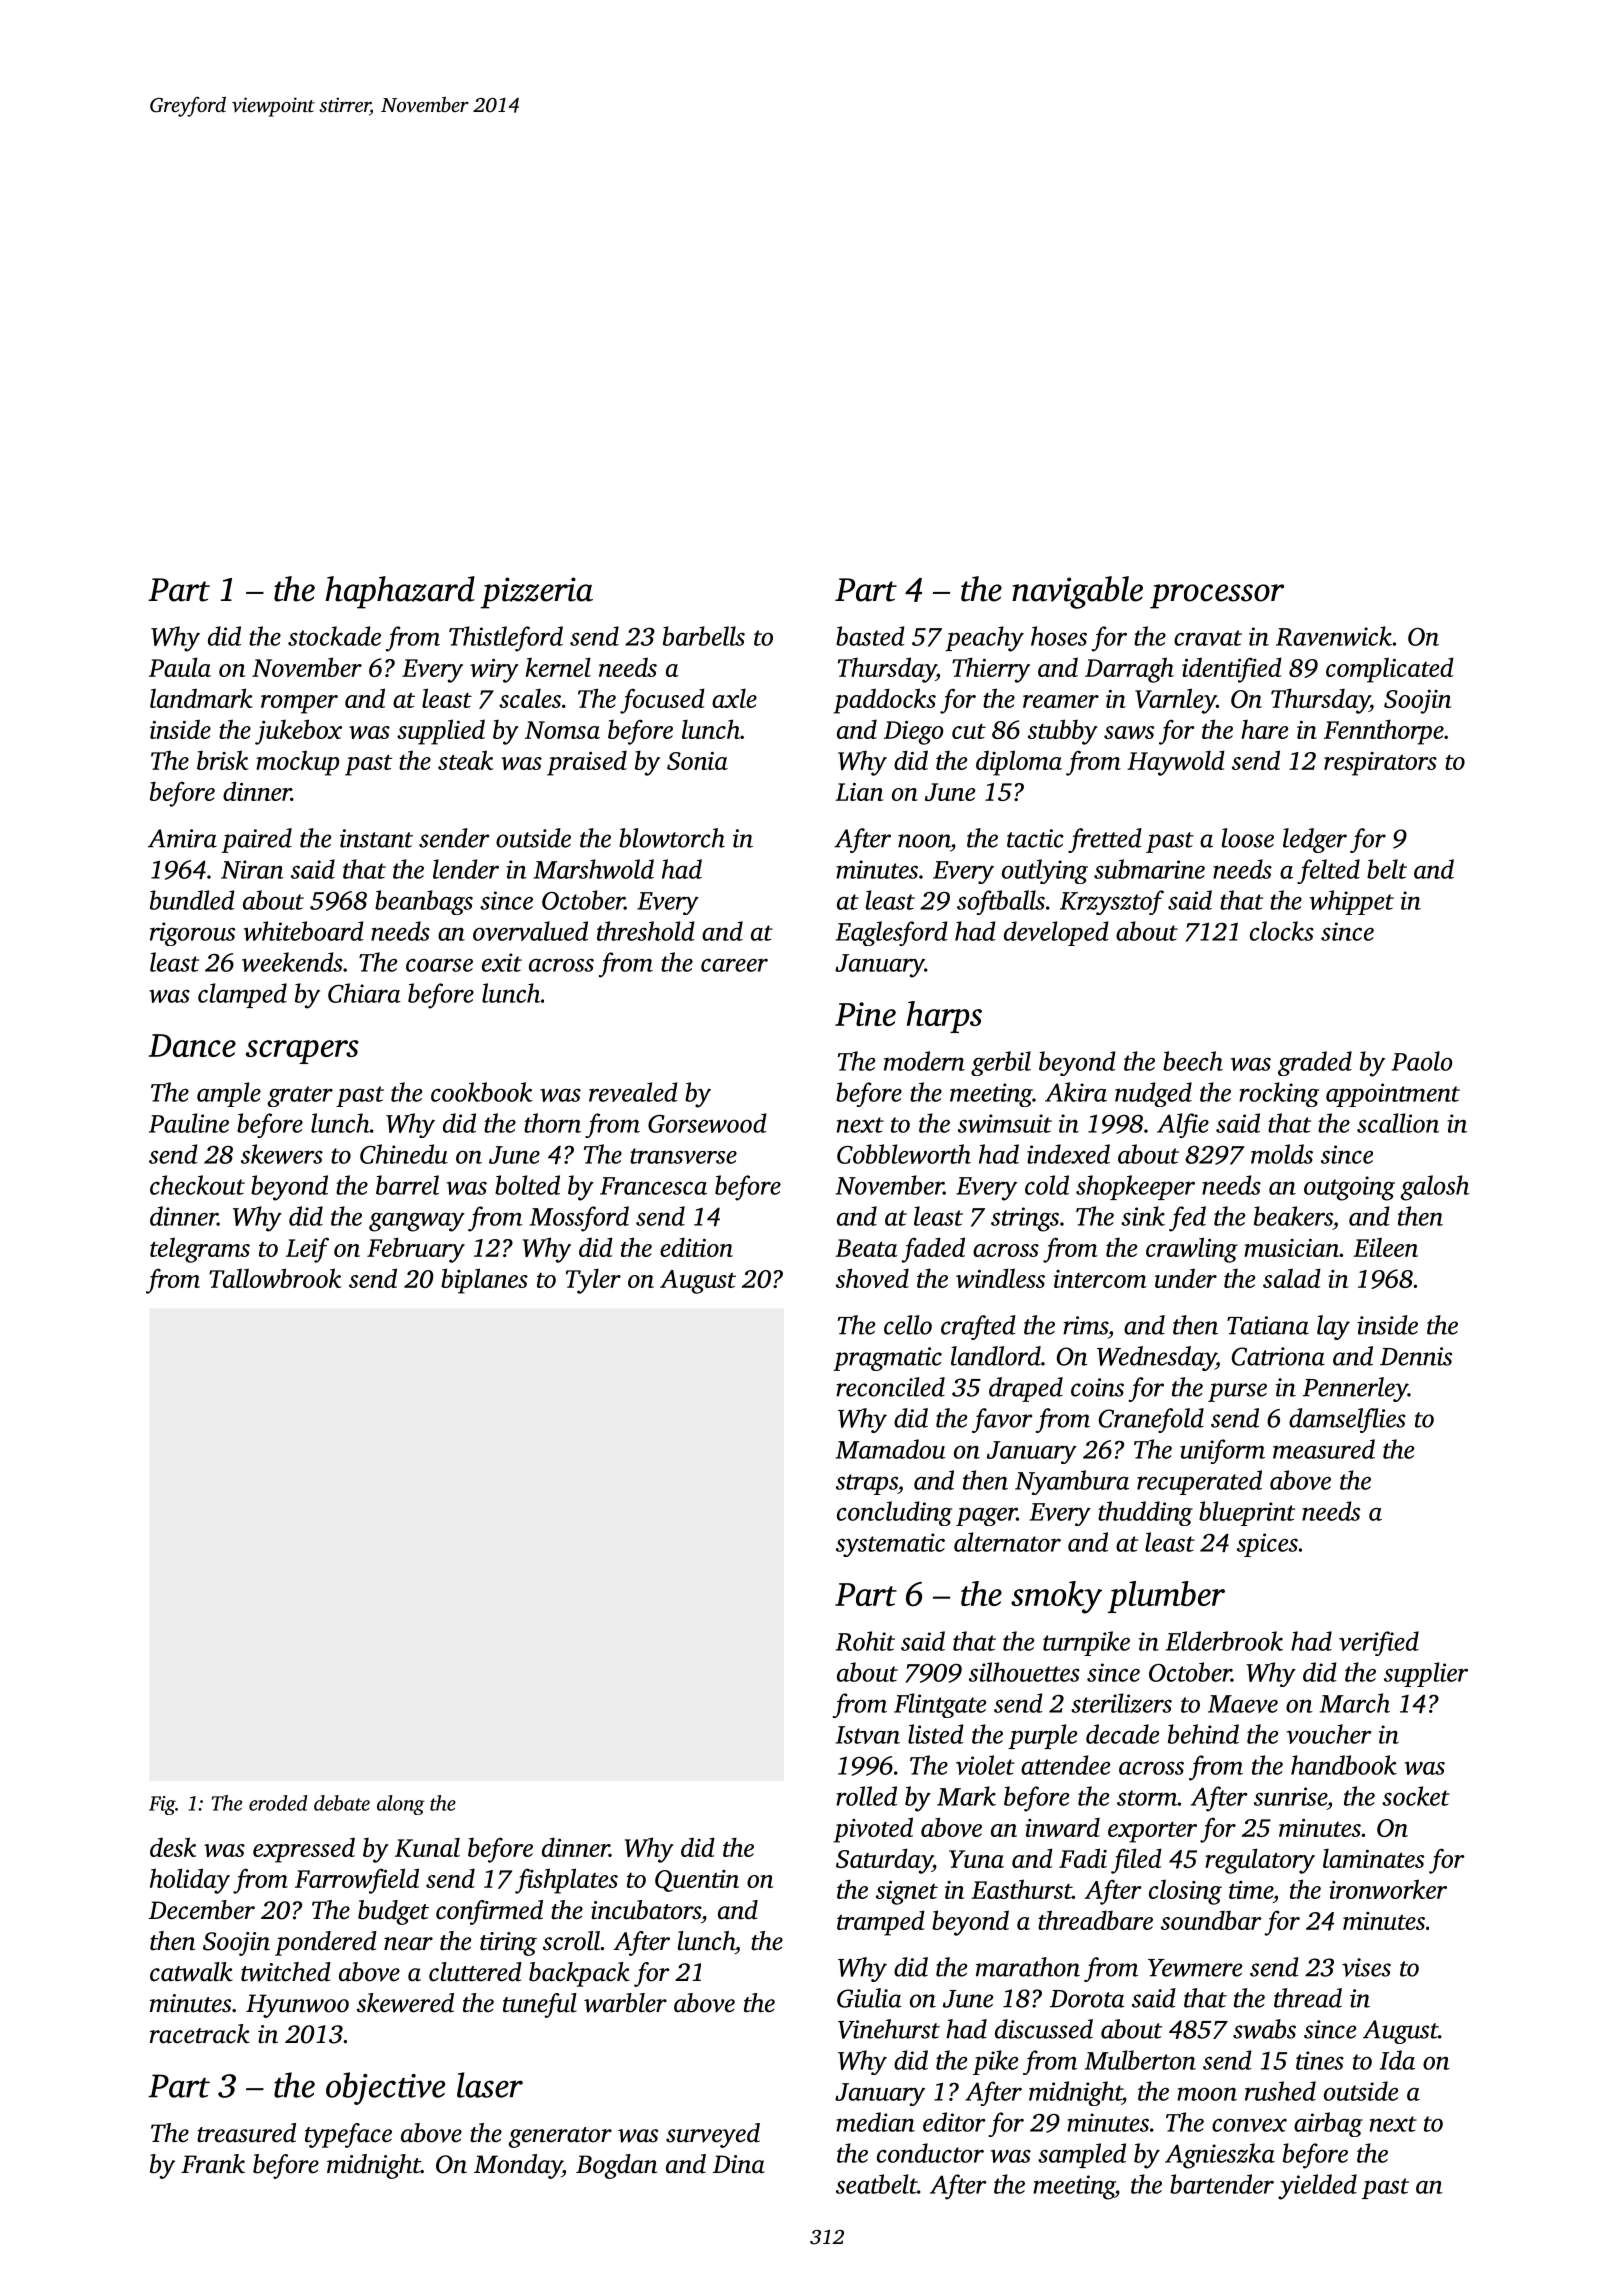 The height and width of the screenshot is (2292, 1620). Describe the element at coordinates (489, 1912) in the screenshot. I see `confirmed` at that location.
